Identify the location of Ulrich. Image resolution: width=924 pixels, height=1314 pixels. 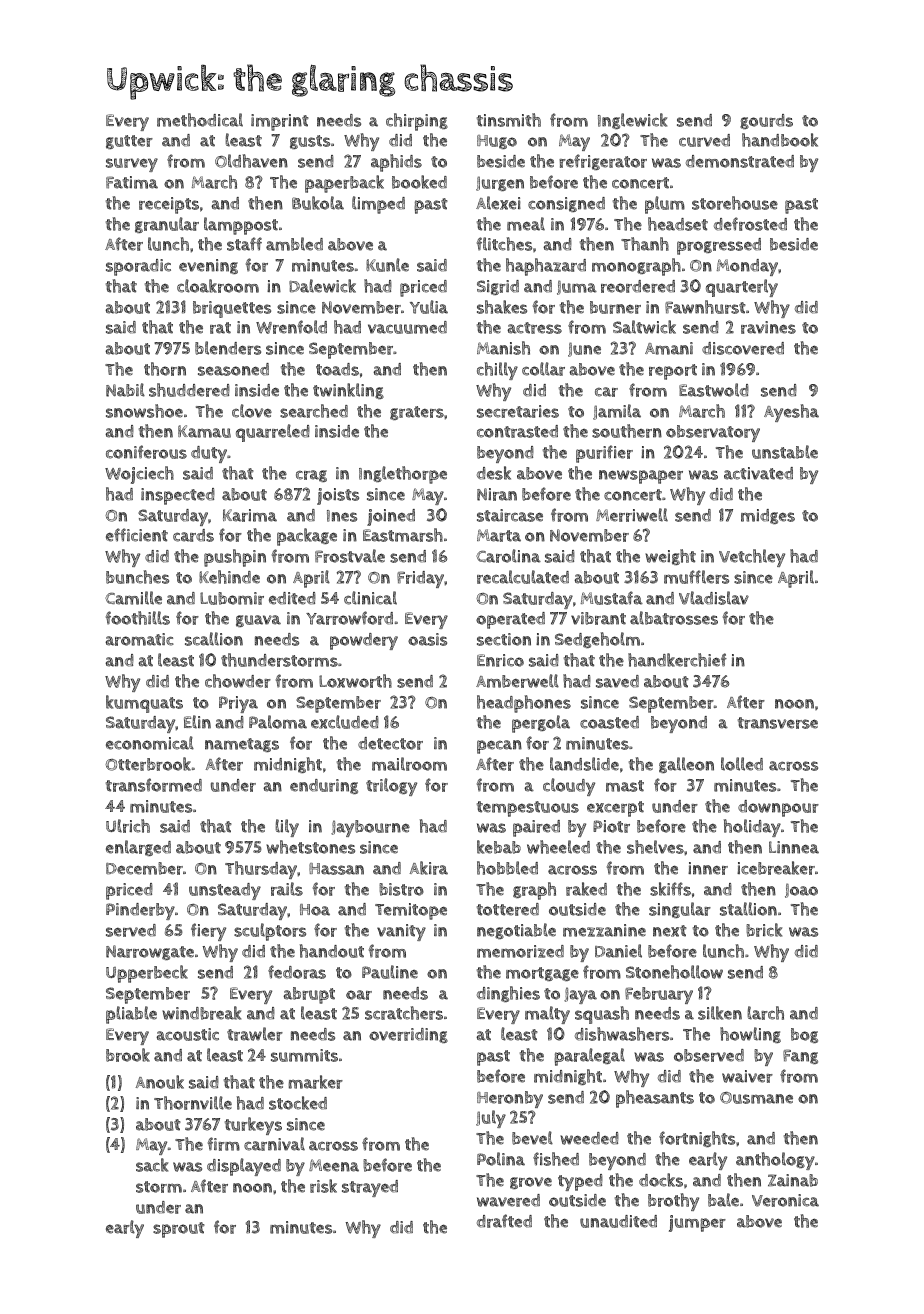
(128, 826).
